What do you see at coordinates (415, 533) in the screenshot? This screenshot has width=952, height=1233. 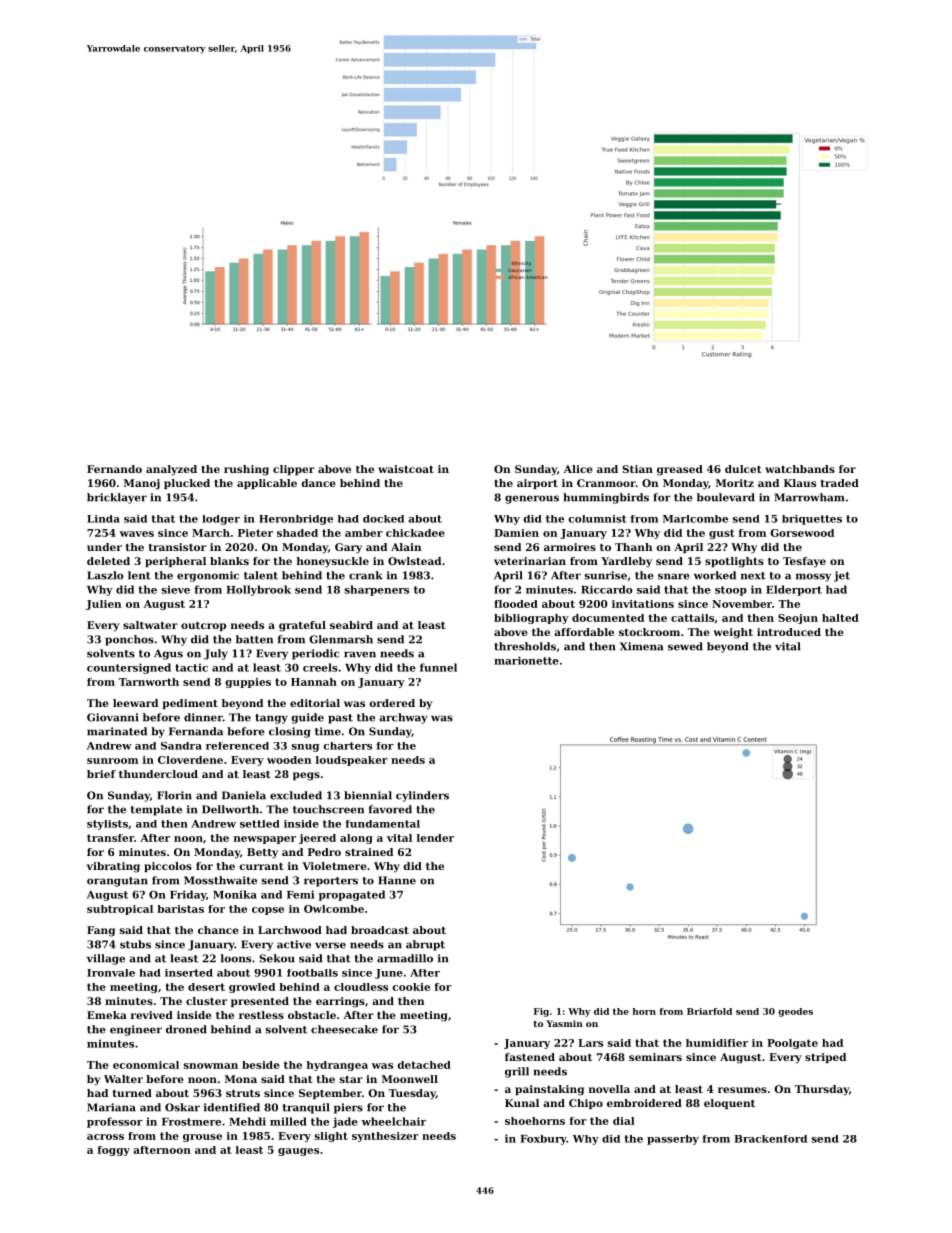 I see `chickadee` at bounding box center [415, 533].
